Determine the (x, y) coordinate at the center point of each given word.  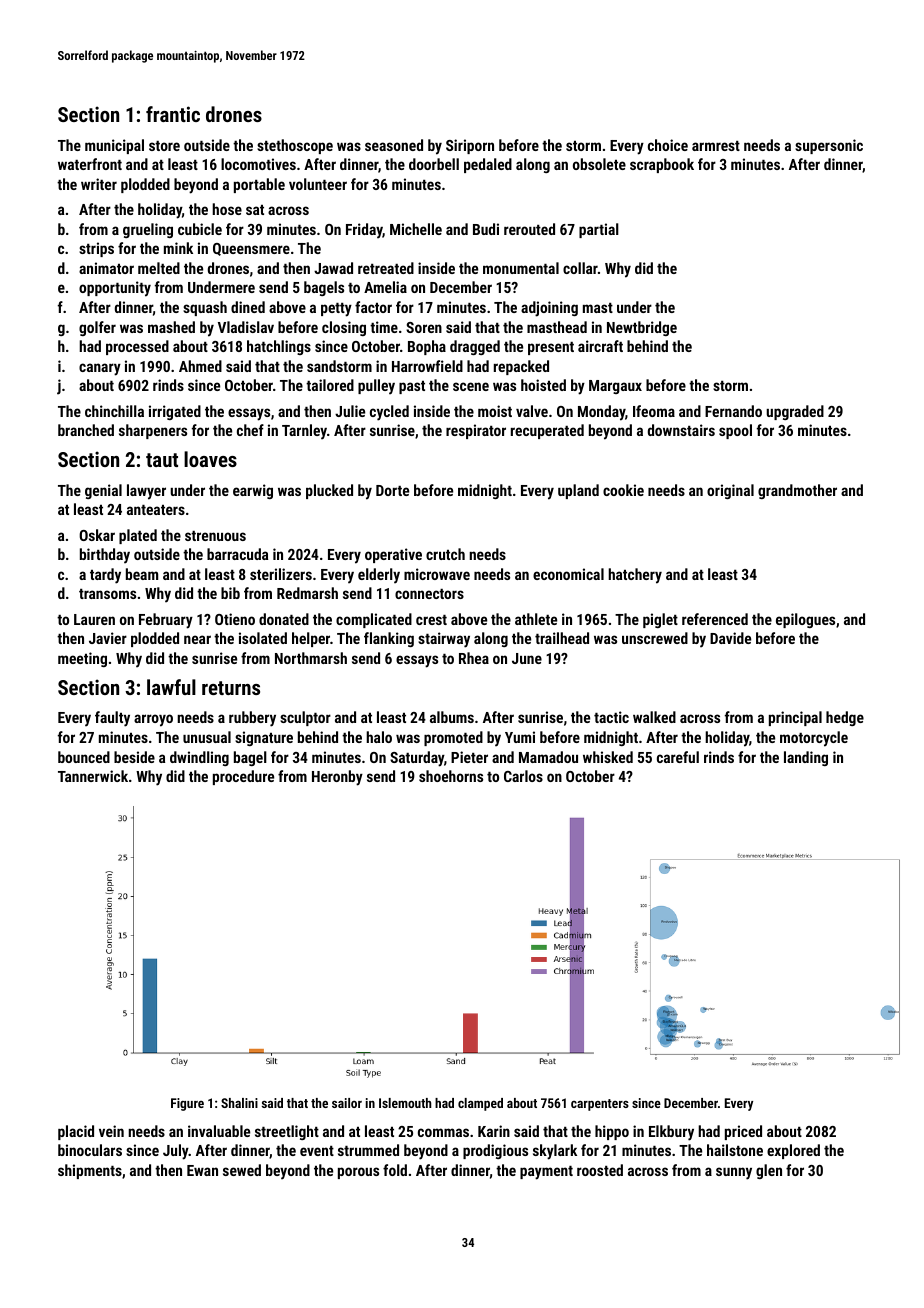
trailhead (562, 638)
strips (96, 249)
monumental (521, 268)
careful (678, 757)
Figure (187, 1104)
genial (103, 491)
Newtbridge (642, 328)
